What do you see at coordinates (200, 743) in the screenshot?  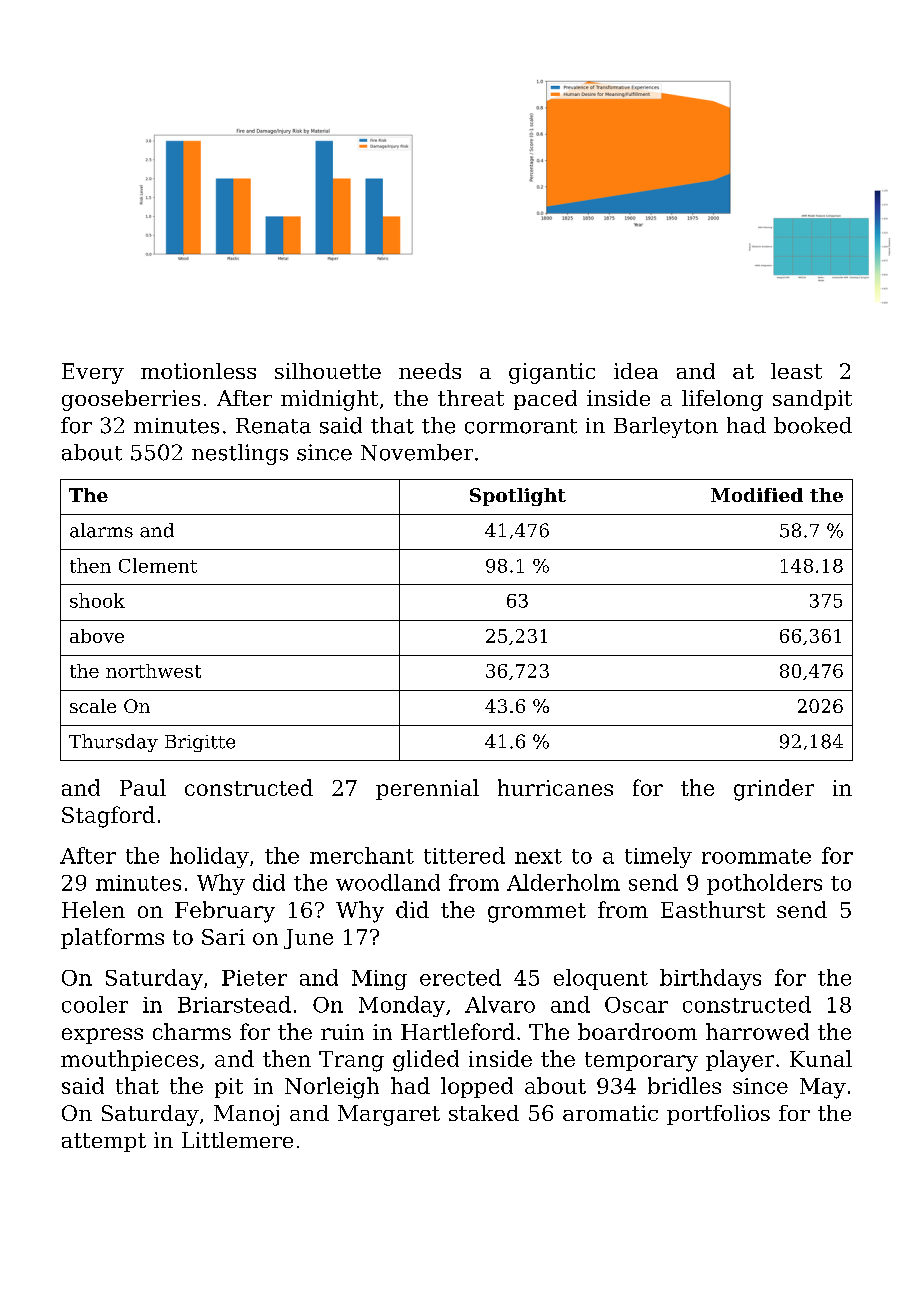 I see `Brigitte` at bounding box center [200, 743].
